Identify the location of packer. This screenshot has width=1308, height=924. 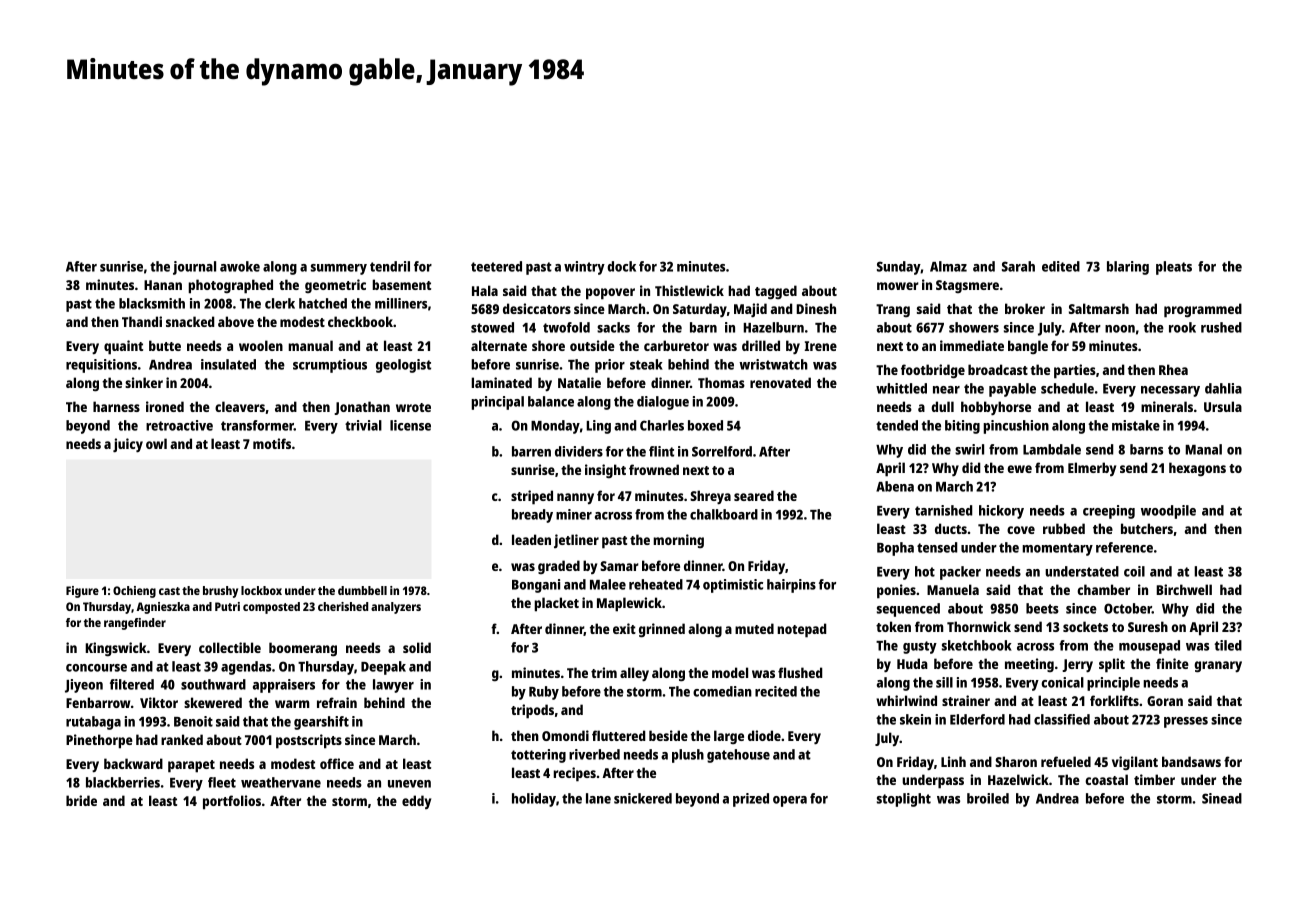
(960, 573).
